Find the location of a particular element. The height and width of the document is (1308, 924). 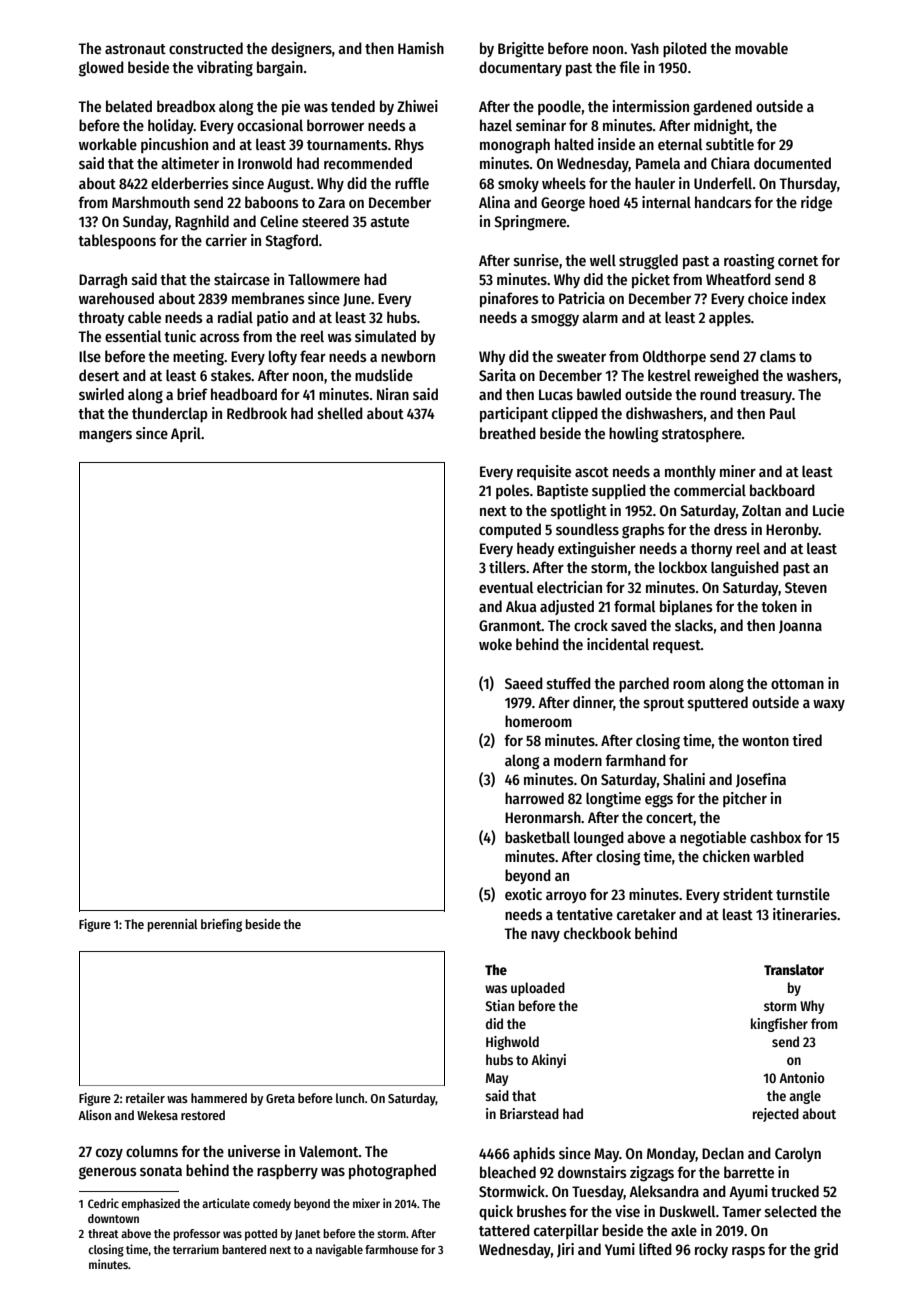

Heronby is located at coordinates (792, 530).
